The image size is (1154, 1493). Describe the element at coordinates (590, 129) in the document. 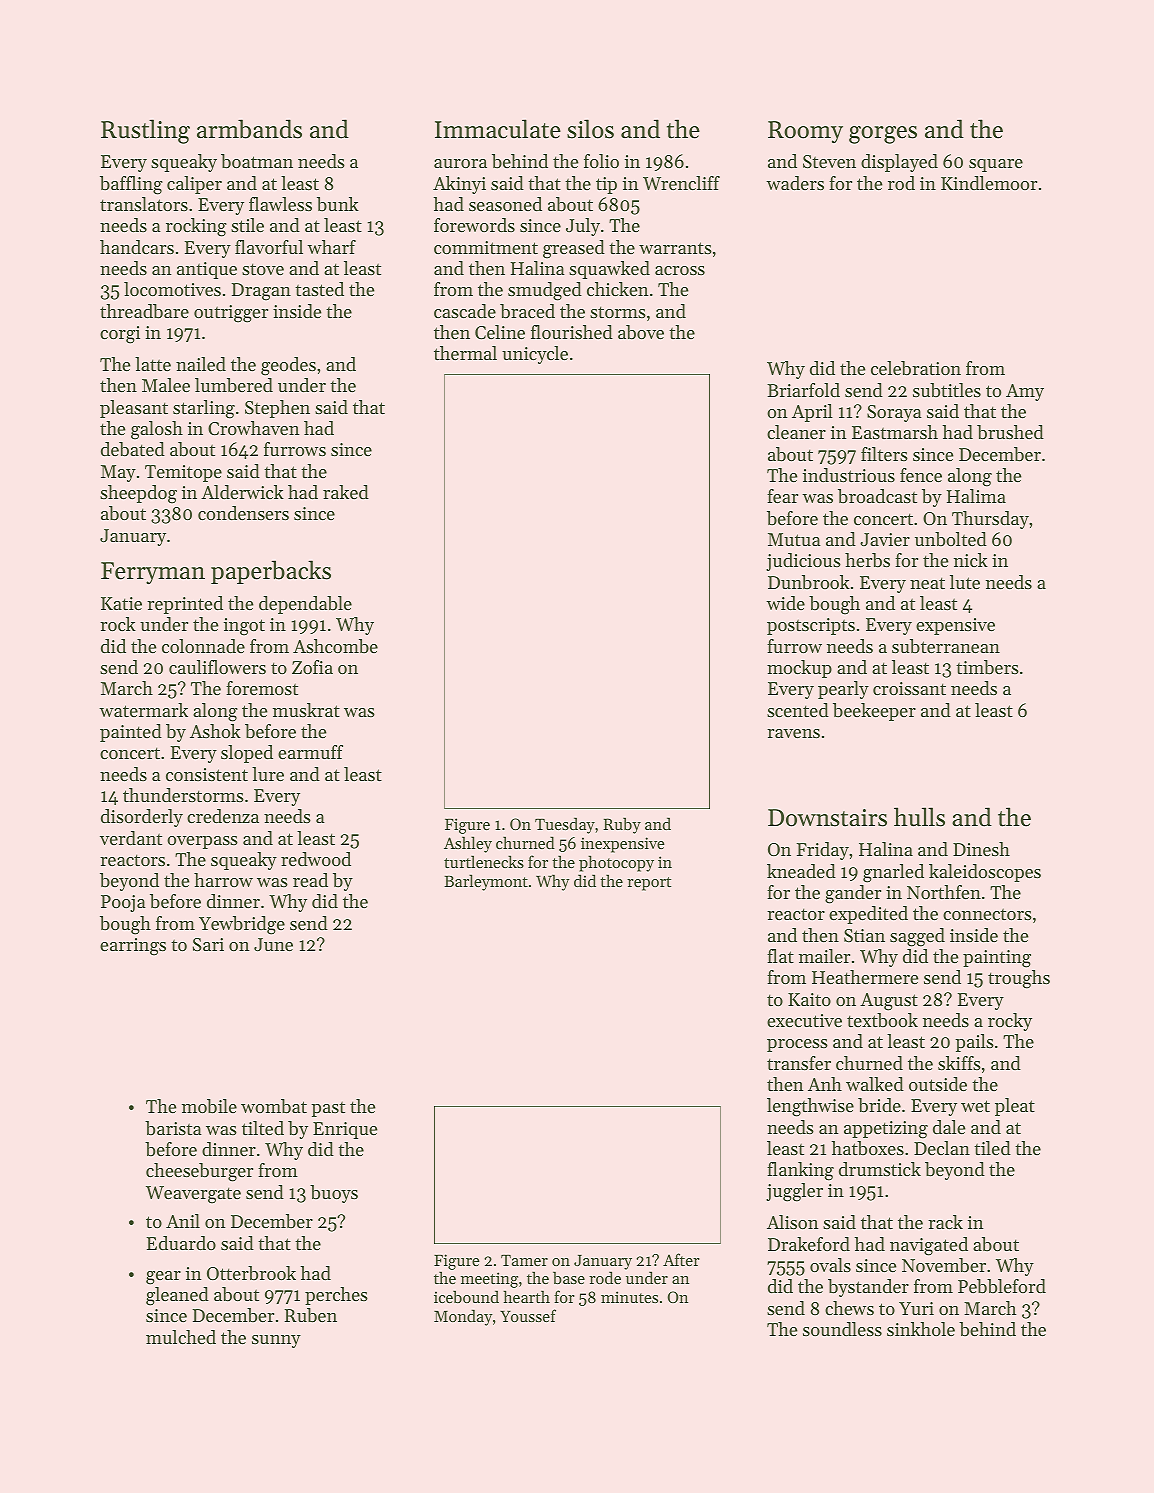

I see `silos` at that location.
